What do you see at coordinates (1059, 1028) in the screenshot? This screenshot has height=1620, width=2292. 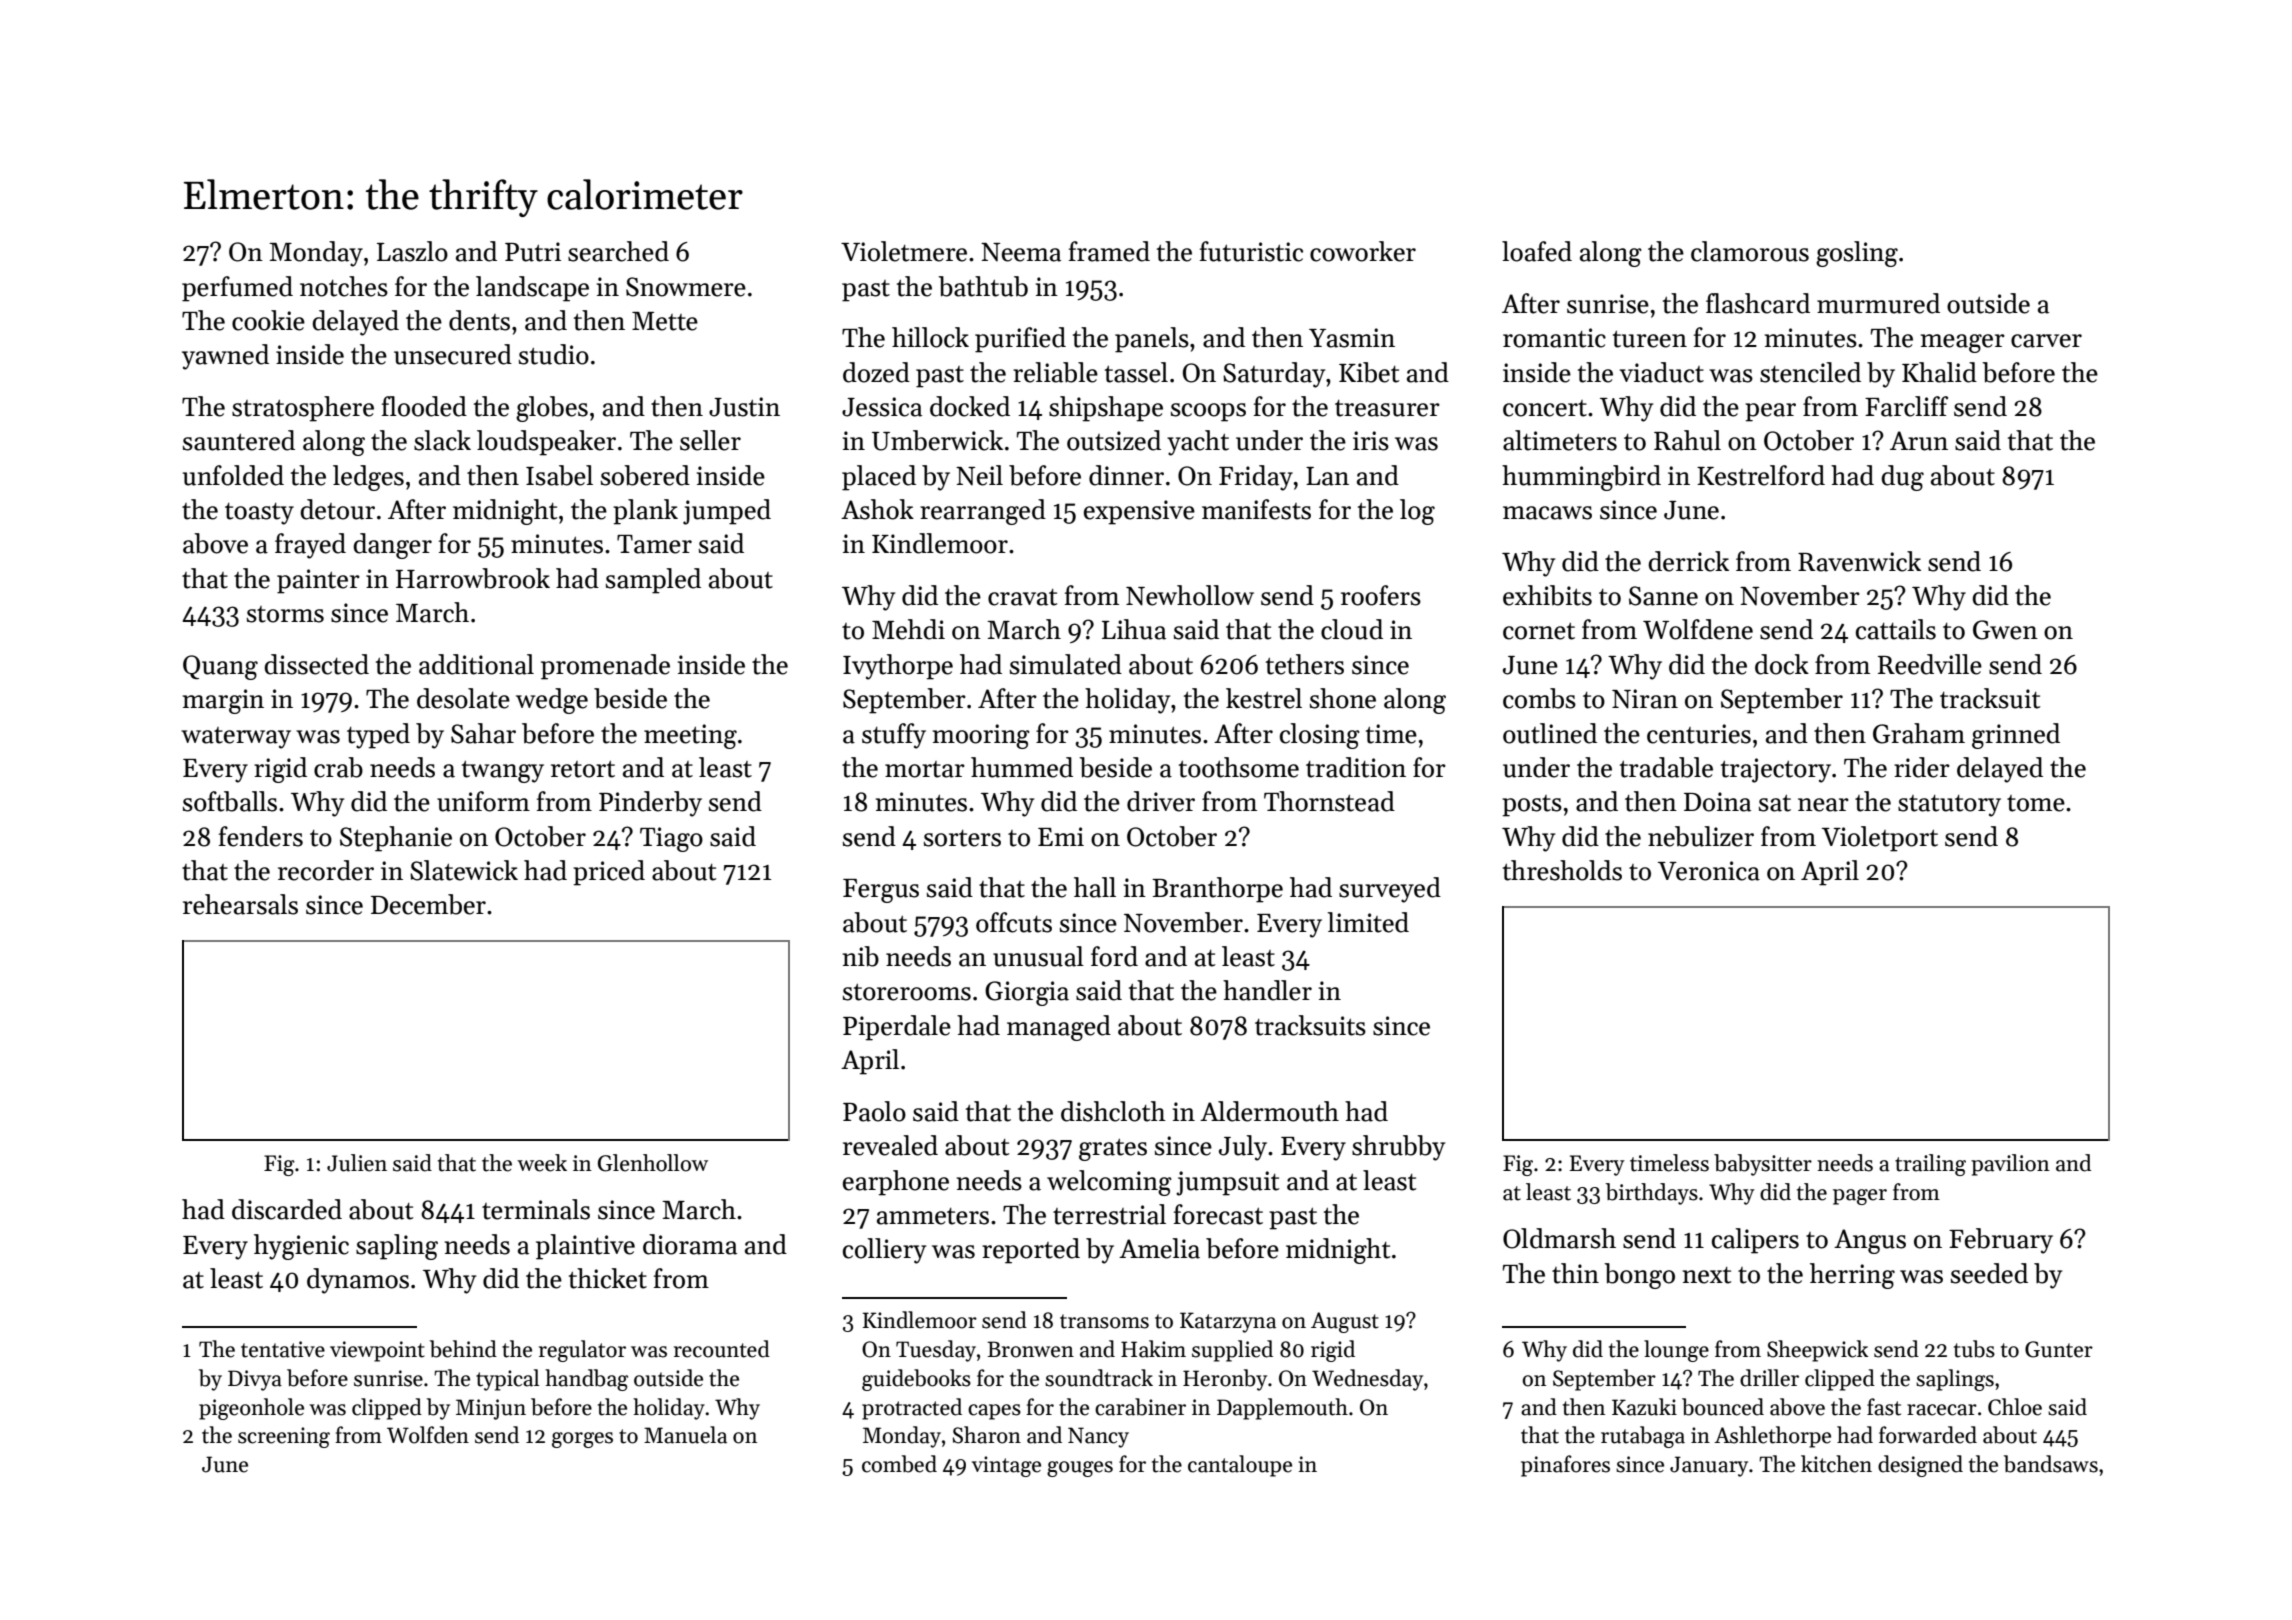 I see `managed` at bounding box center [1059, 1028].
